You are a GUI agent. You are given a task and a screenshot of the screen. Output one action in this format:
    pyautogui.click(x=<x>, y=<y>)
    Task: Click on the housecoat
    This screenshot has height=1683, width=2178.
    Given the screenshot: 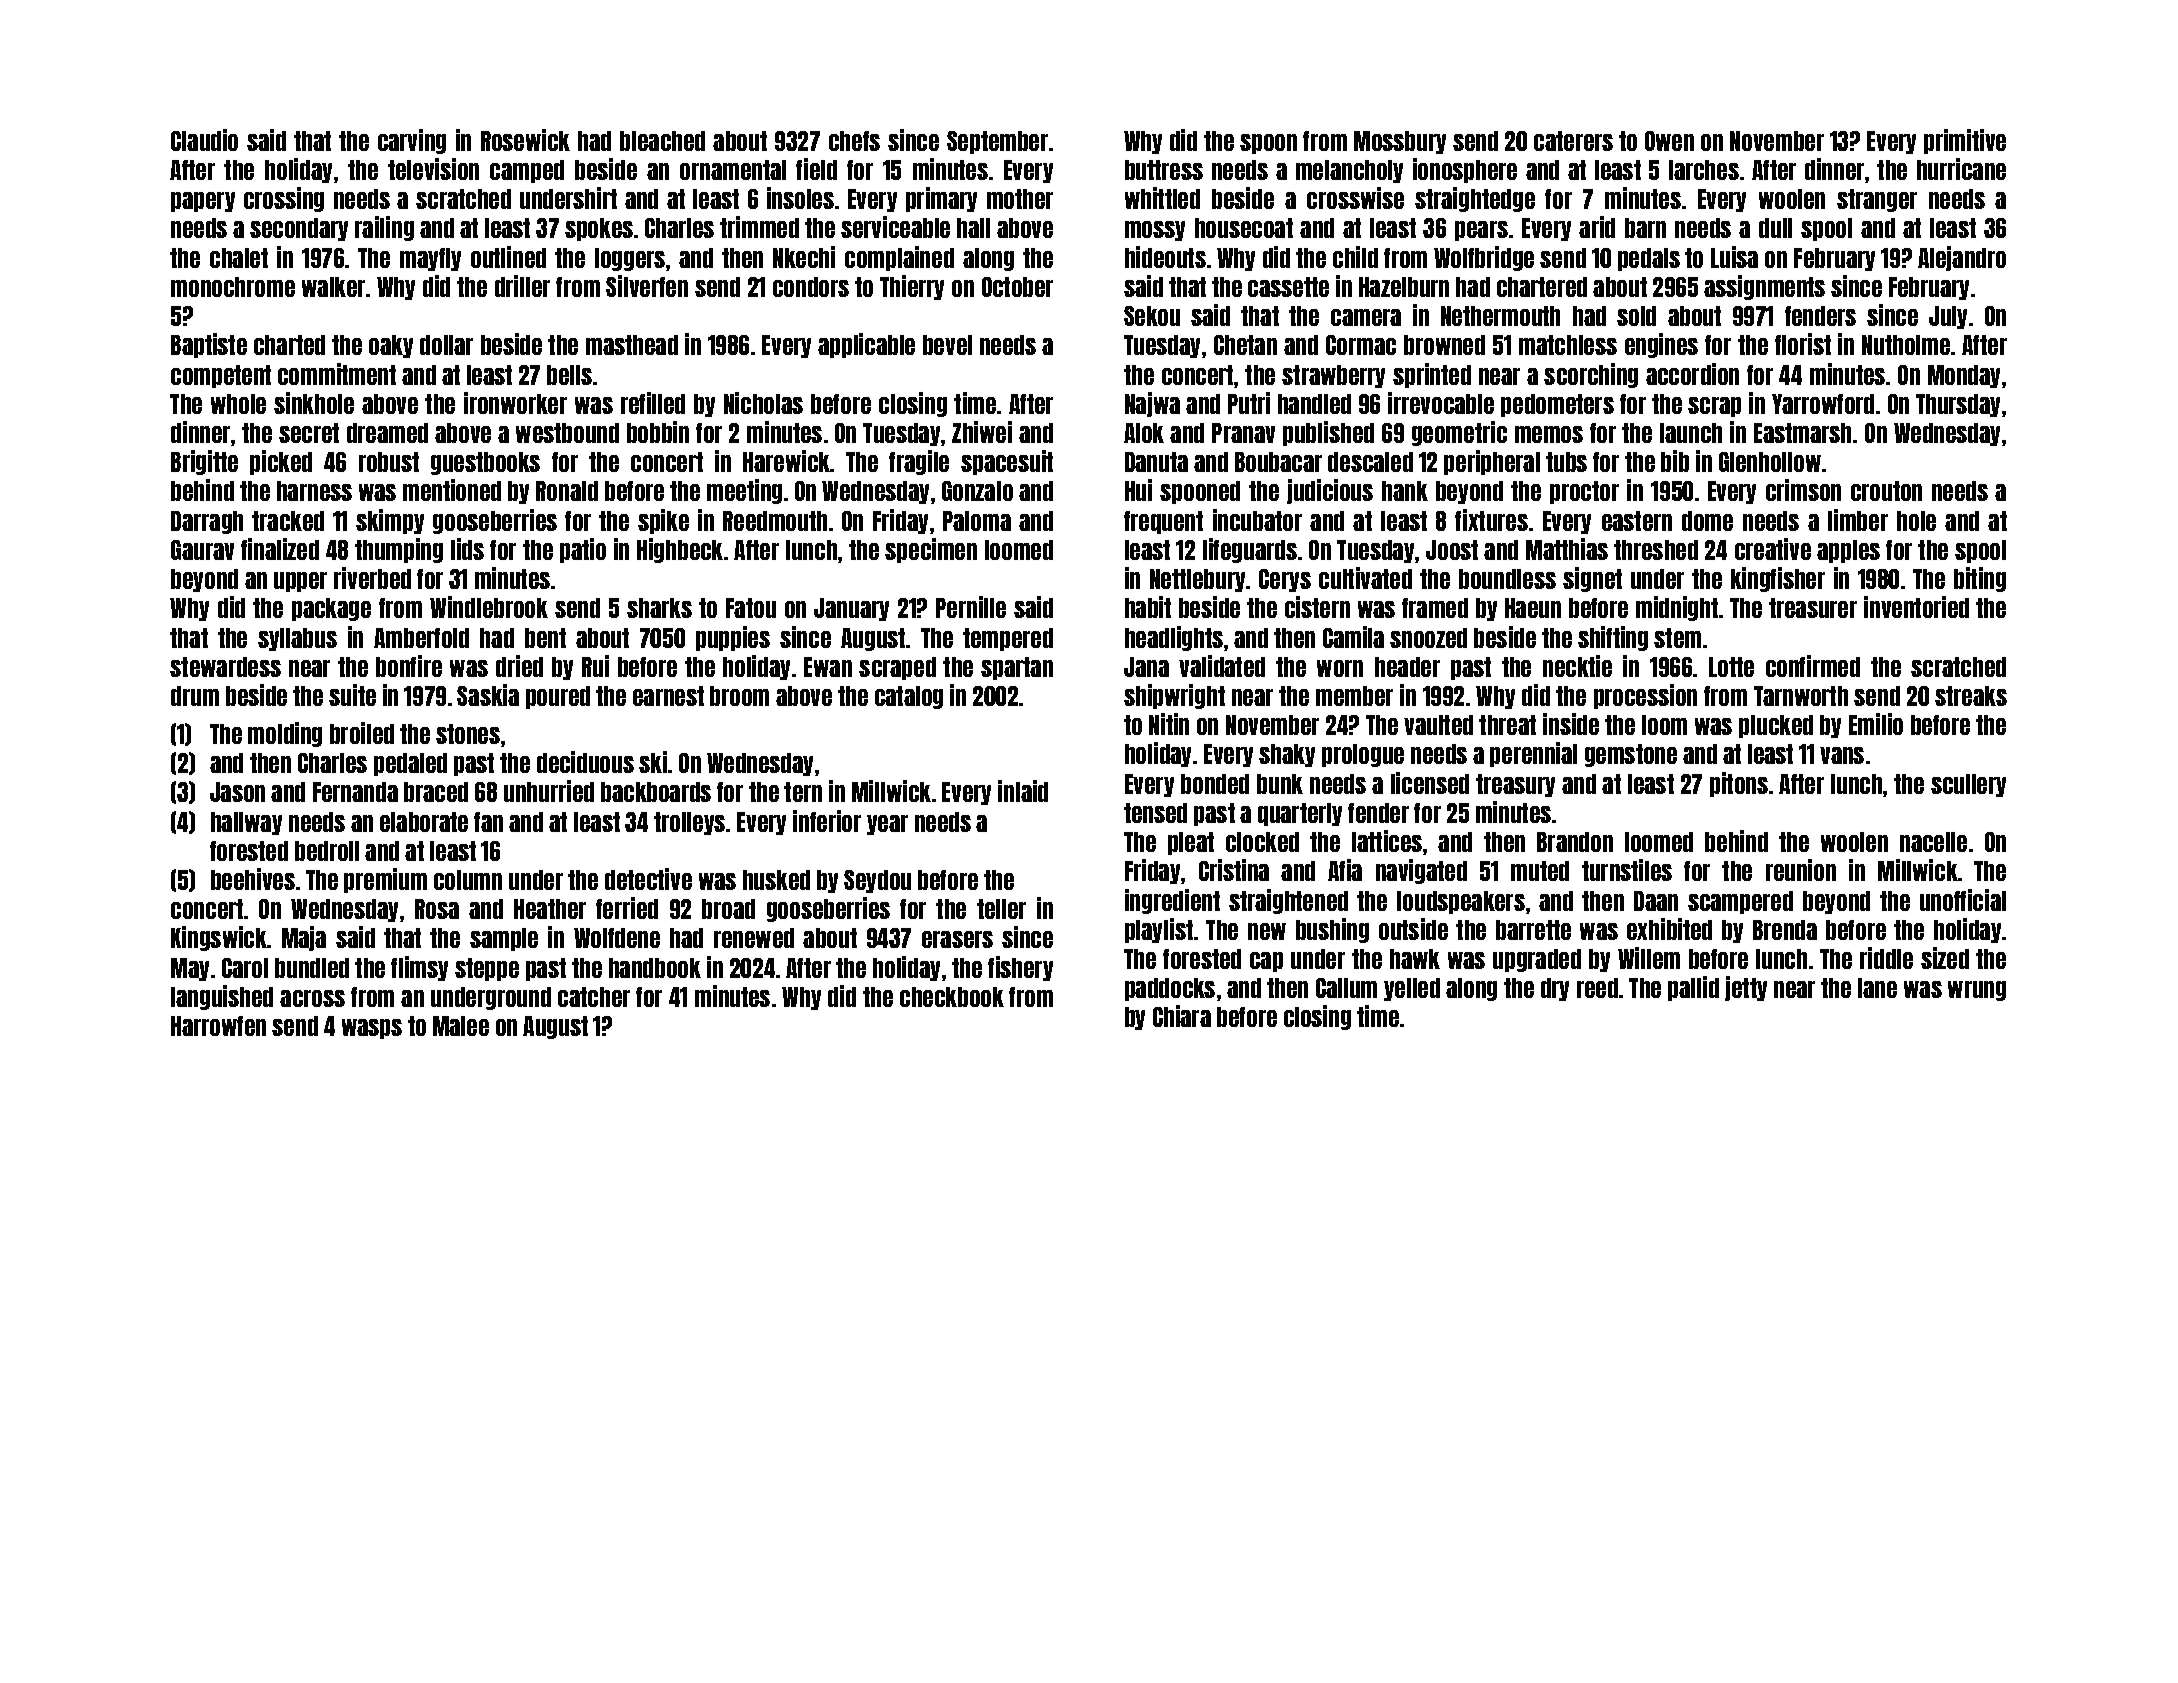 What is the action you would take?
    pyautogui.click(x=1244, y=228)
